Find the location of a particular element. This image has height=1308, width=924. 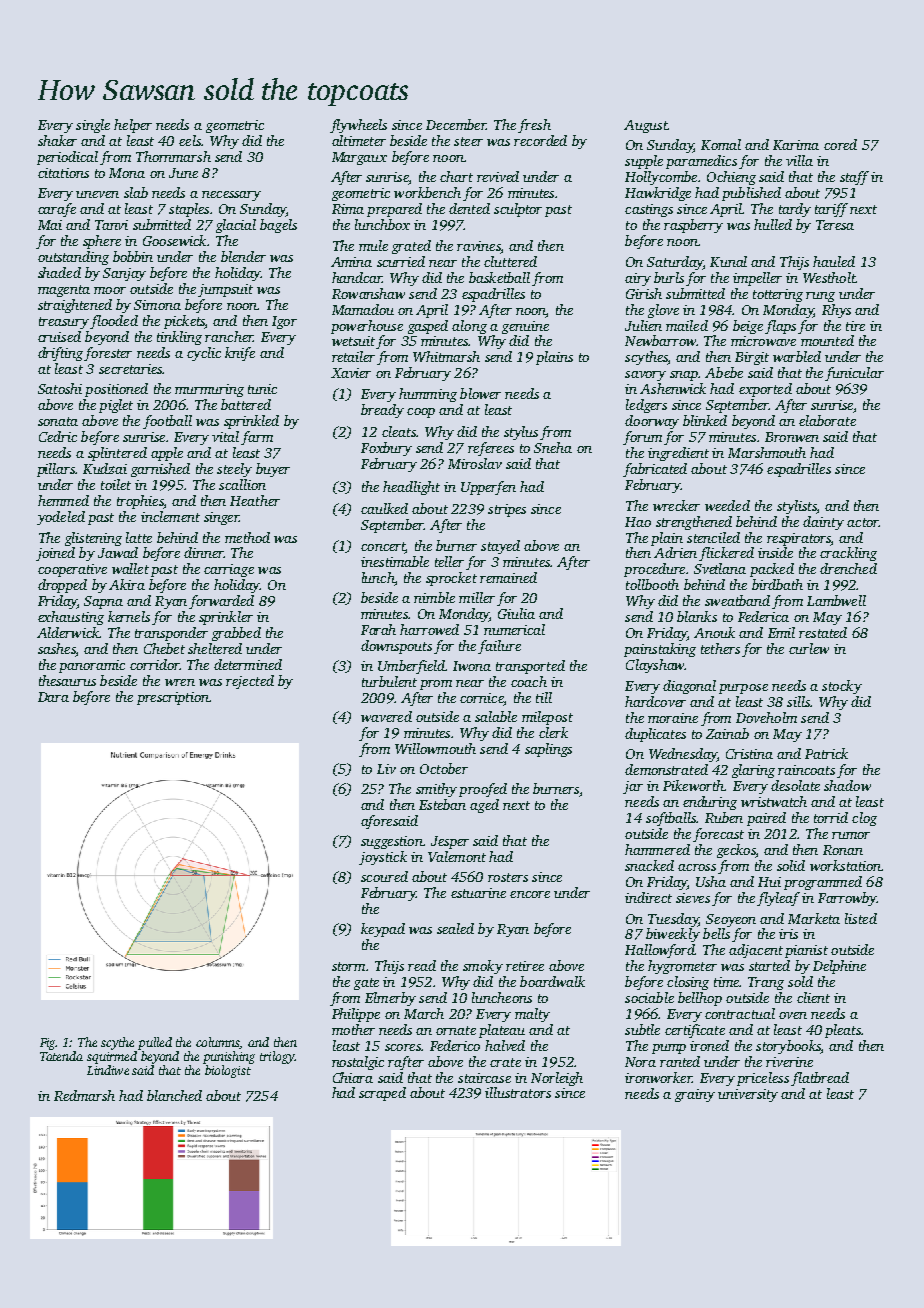

keypad is located at coordinates (383, 930).
